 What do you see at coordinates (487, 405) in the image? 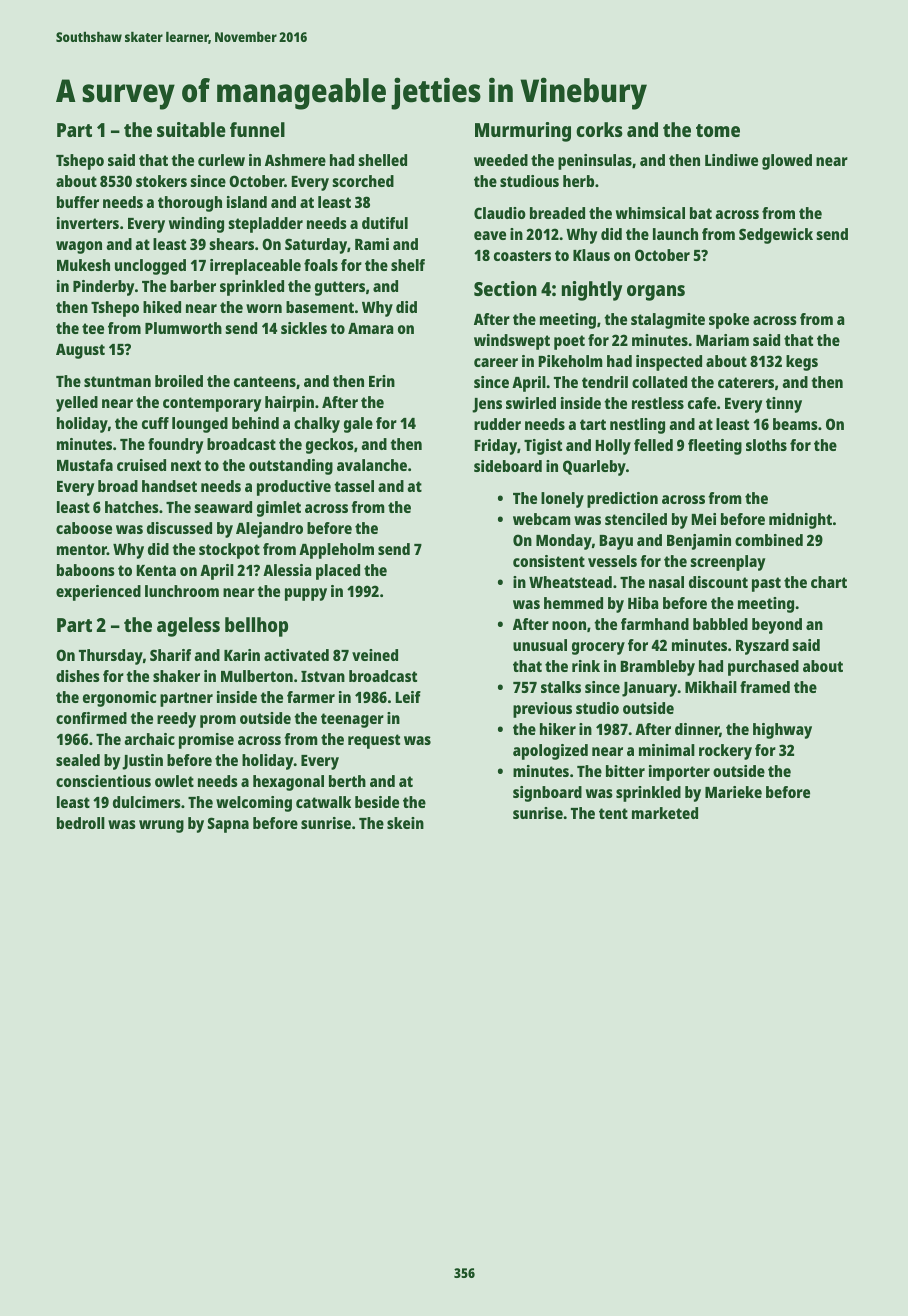
I see `Jens` at bounding box center [487, 405].
